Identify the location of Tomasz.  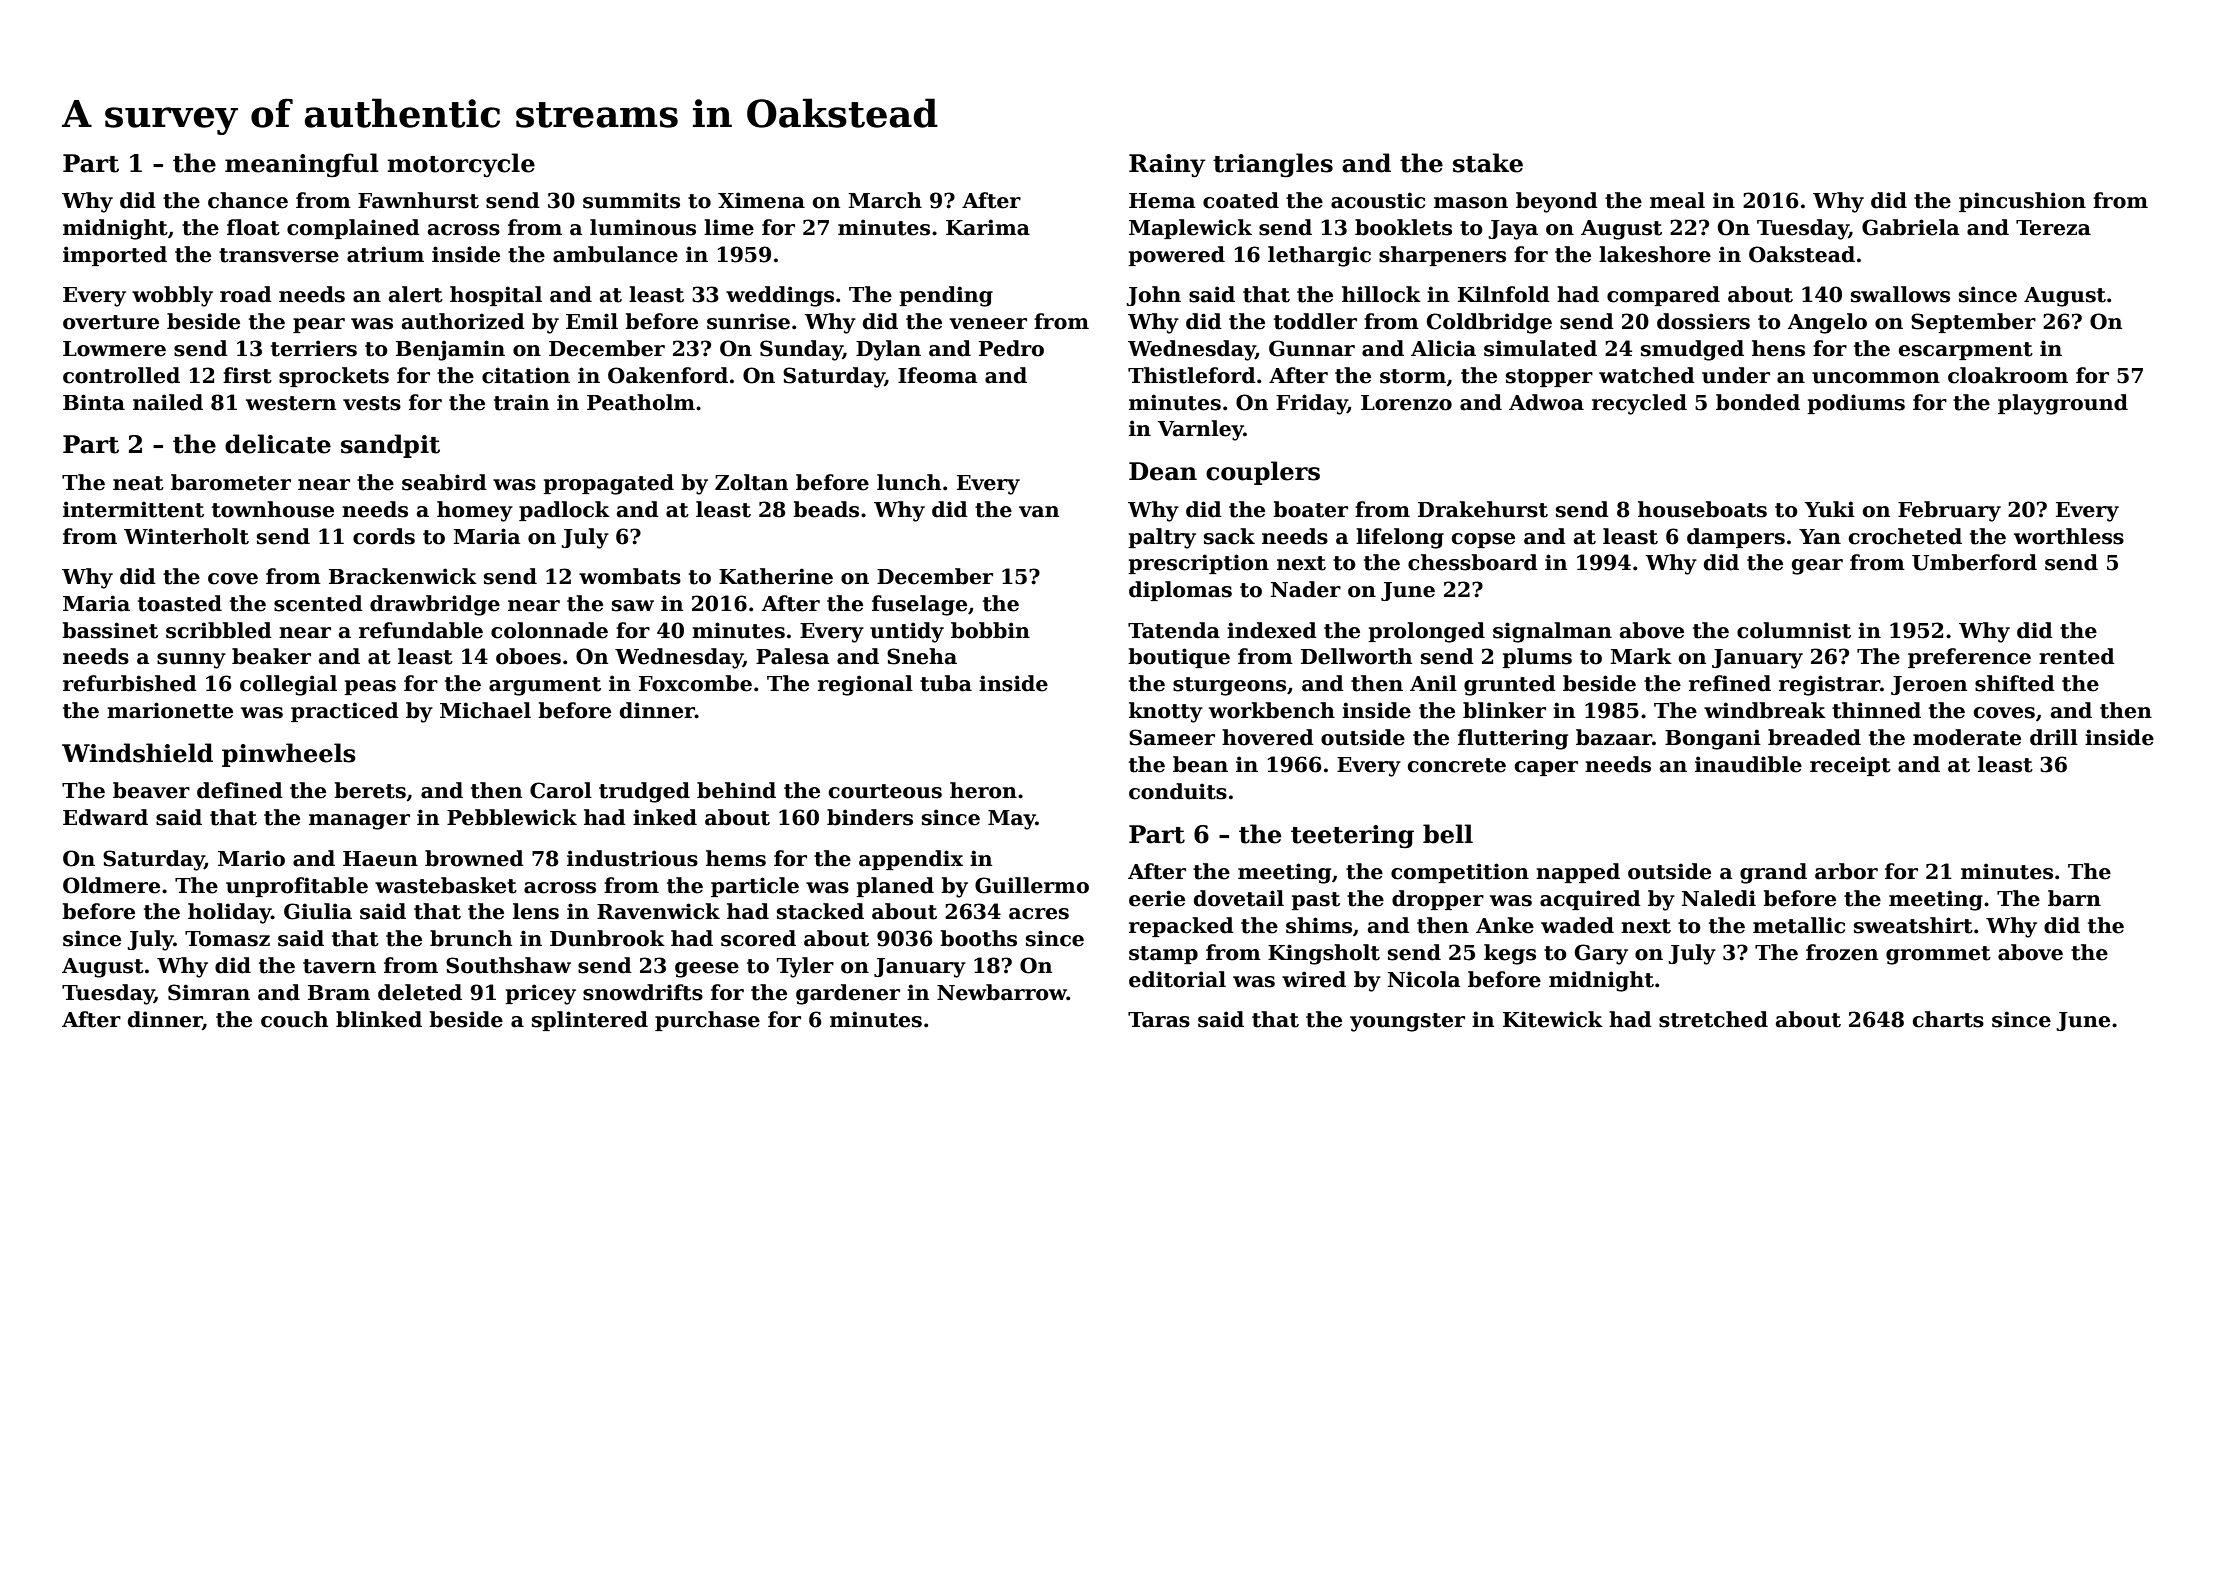
(227, 939).
